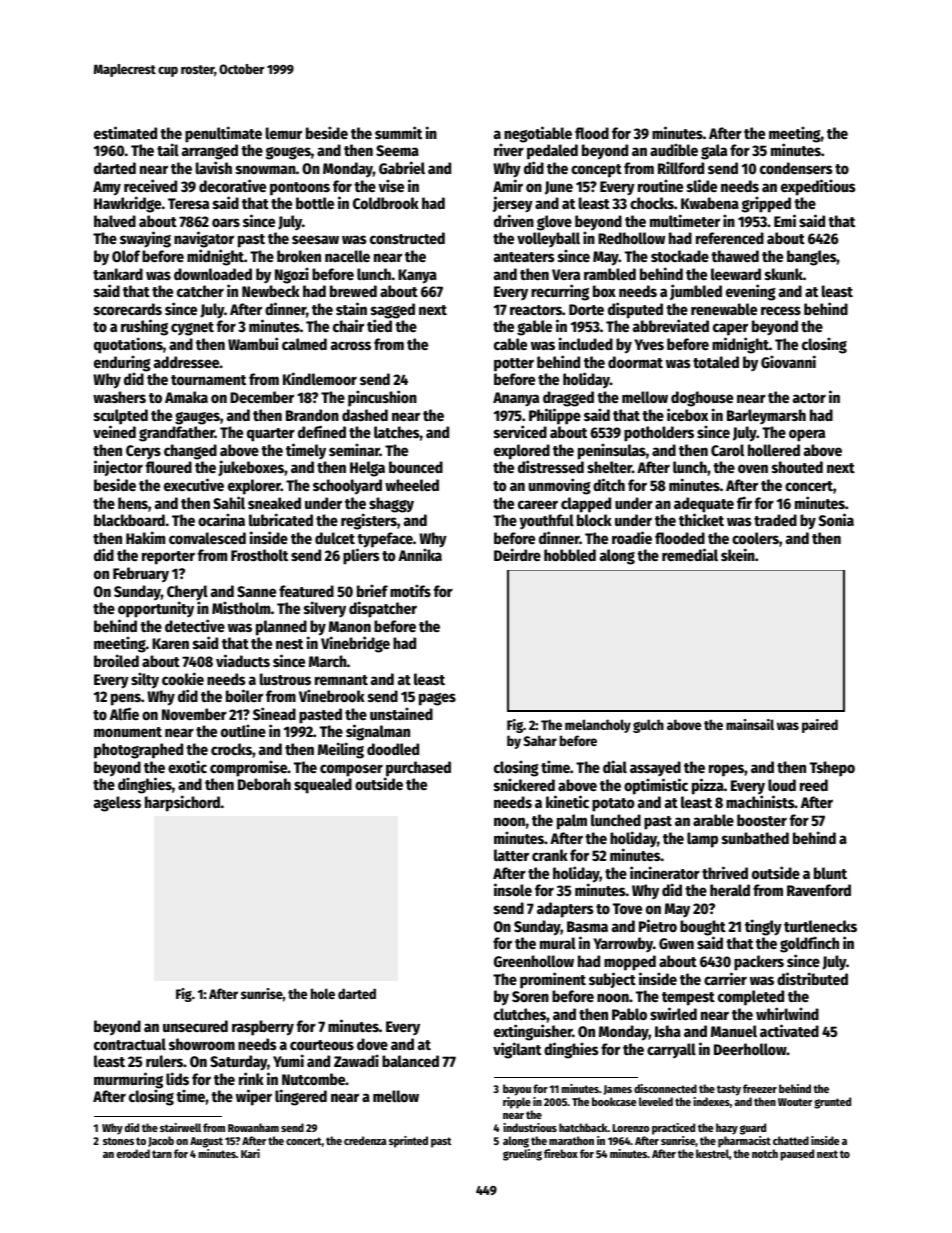 This screenshot has width=952, height=1233. I want to click on negotiable, so click(538, 134).
